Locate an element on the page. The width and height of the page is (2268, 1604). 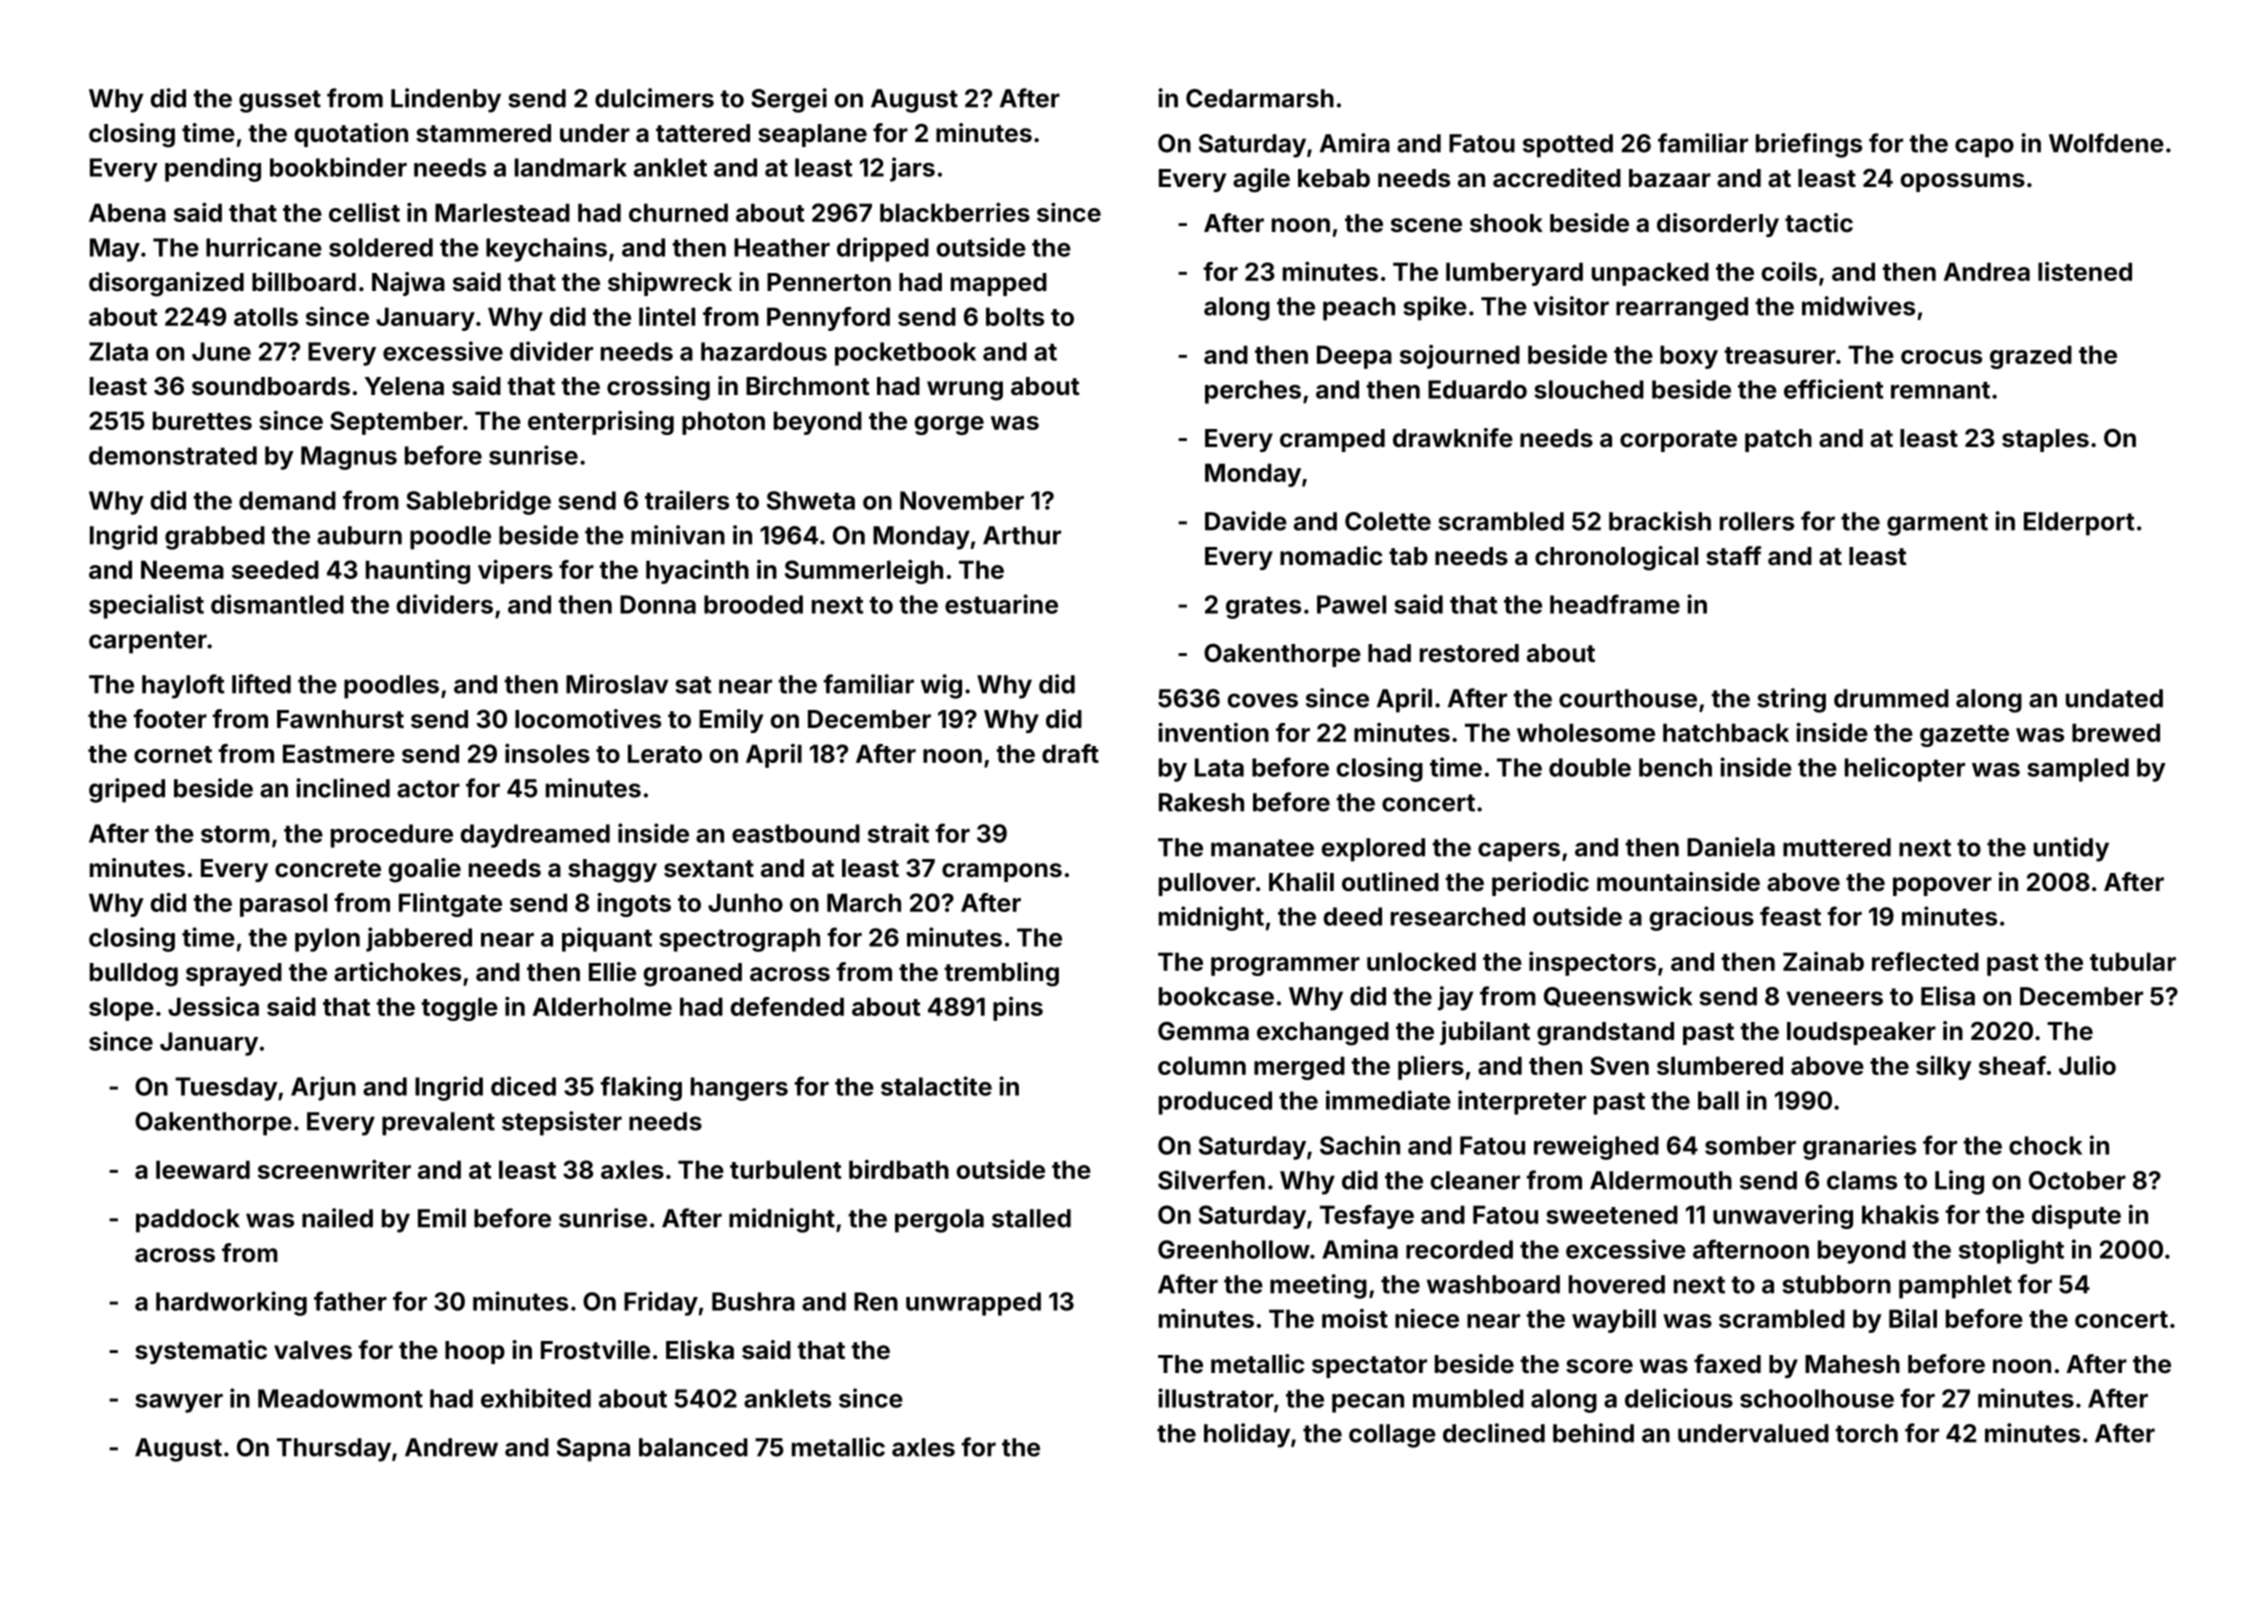
gusset is located at coordinates (280, 101).
